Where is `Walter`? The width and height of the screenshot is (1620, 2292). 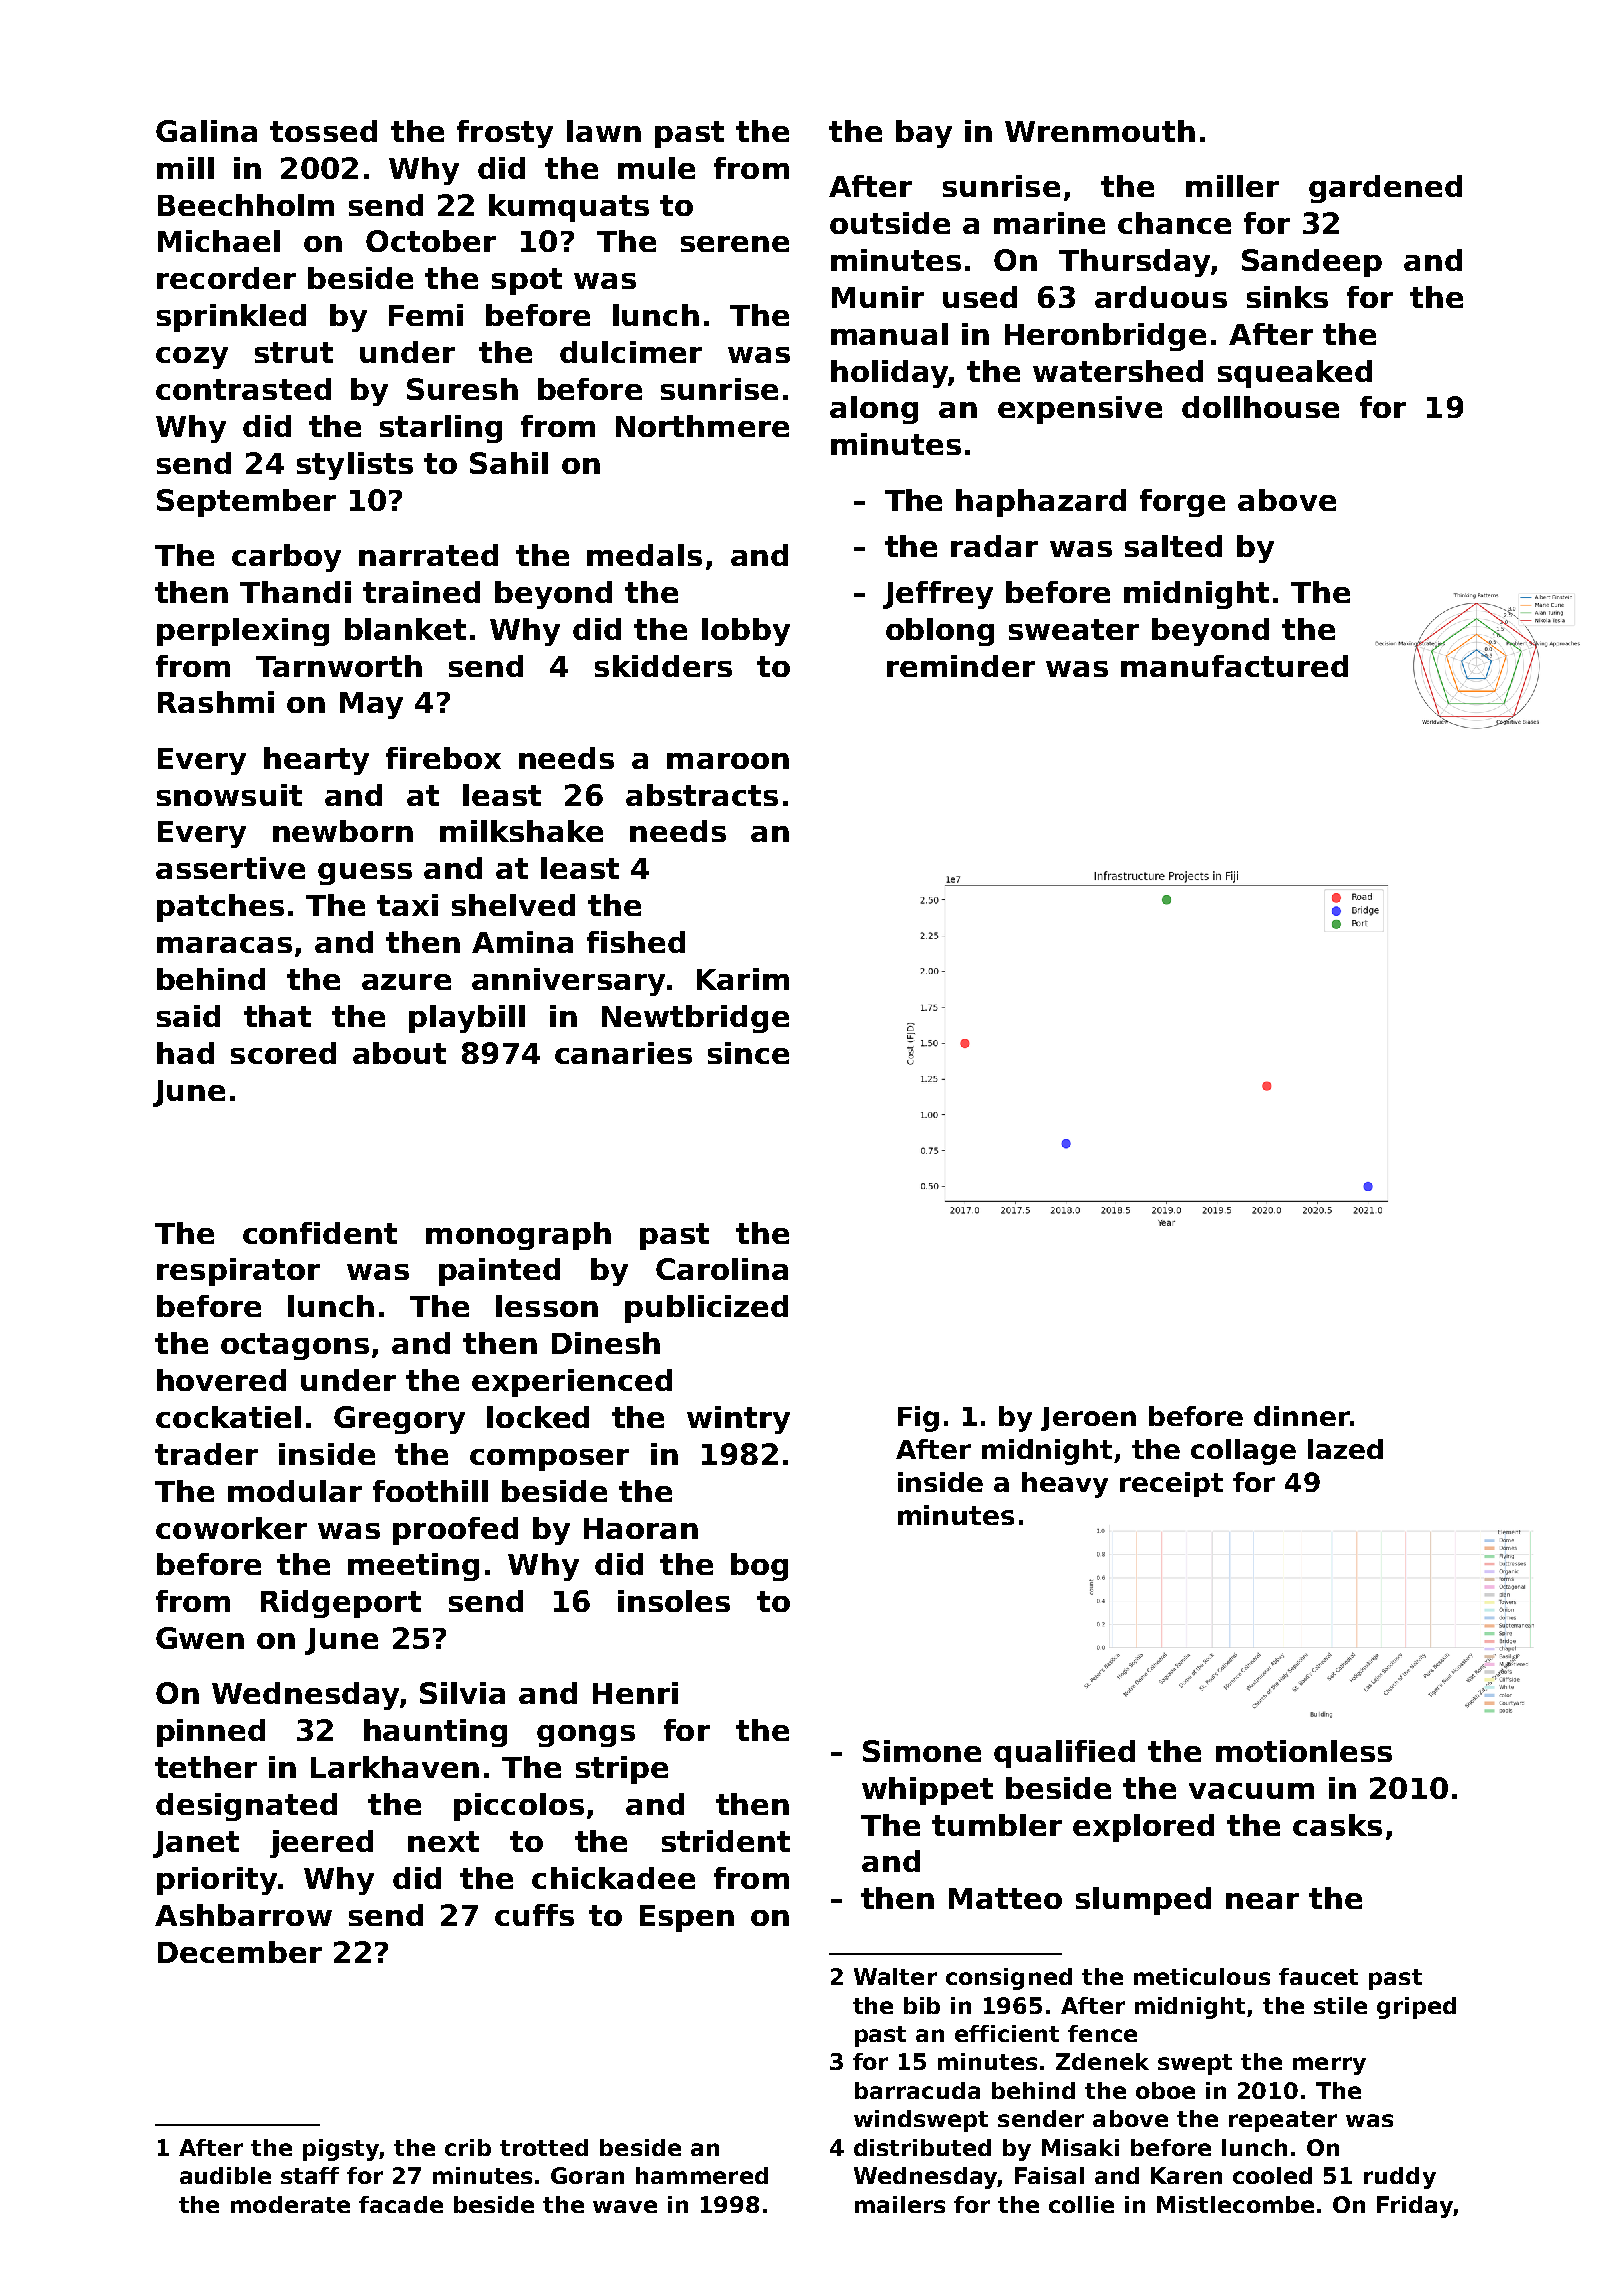 Walter is located at coordinates (895, 1976).
